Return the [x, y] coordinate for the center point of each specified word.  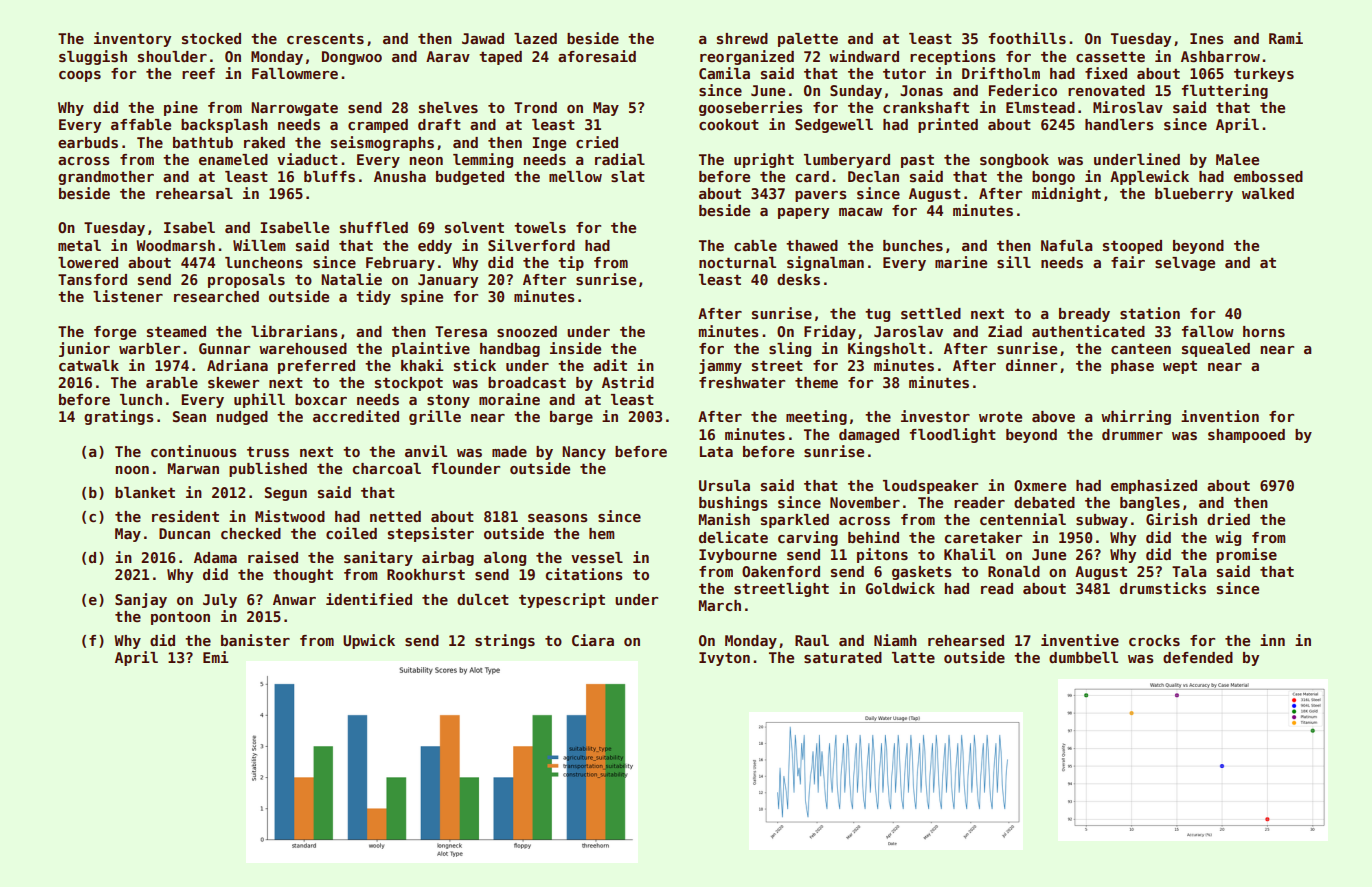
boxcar [321, 399]
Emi [216, 657]
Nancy [584, 453]
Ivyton [724, 659]
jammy [720, 366]
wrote [1000, 416]
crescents [325, 38]
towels [540, 227]
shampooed [1246, 436]
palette [808, 40]
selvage [1185, 264]
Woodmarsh [175, 245]
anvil [426, 451]
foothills [1027, 38]
